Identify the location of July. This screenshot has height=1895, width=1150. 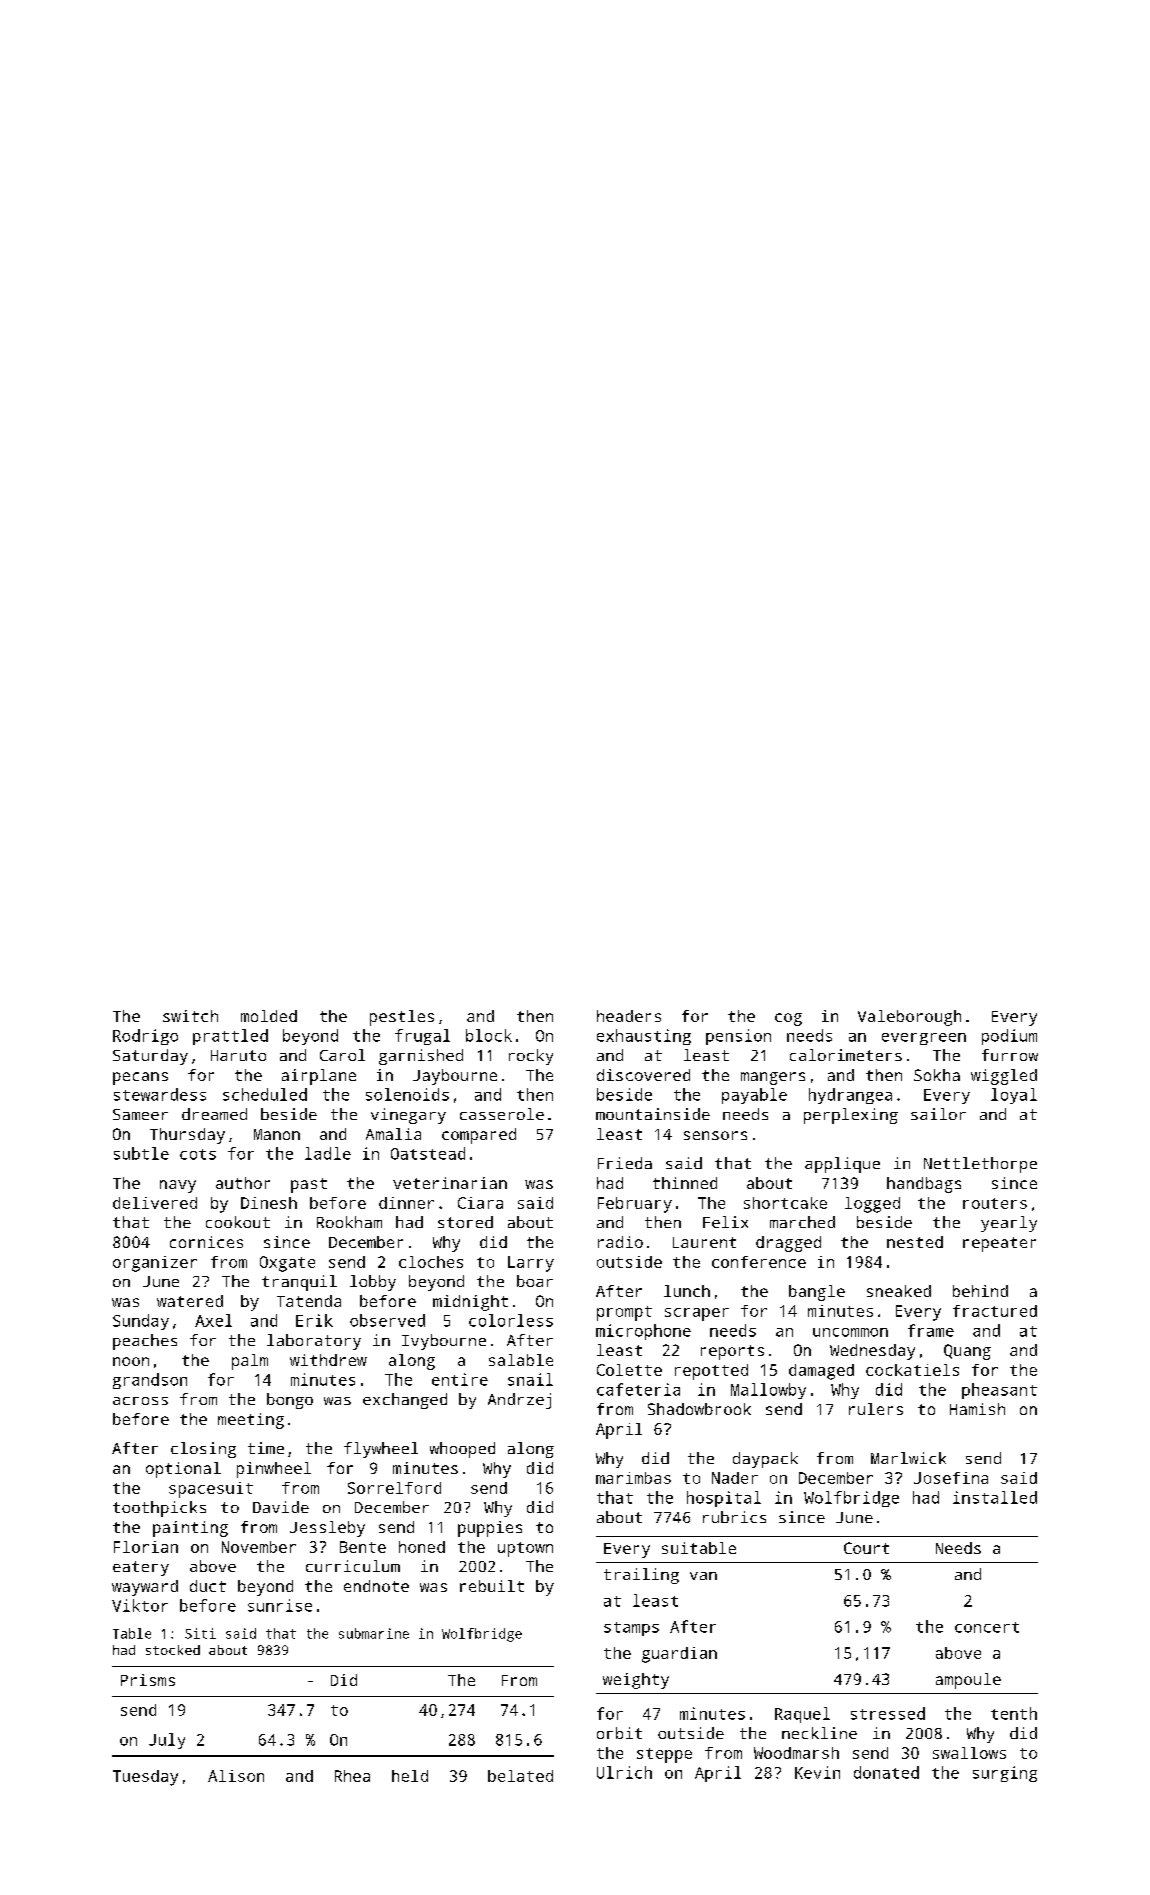
(167, 1741).
